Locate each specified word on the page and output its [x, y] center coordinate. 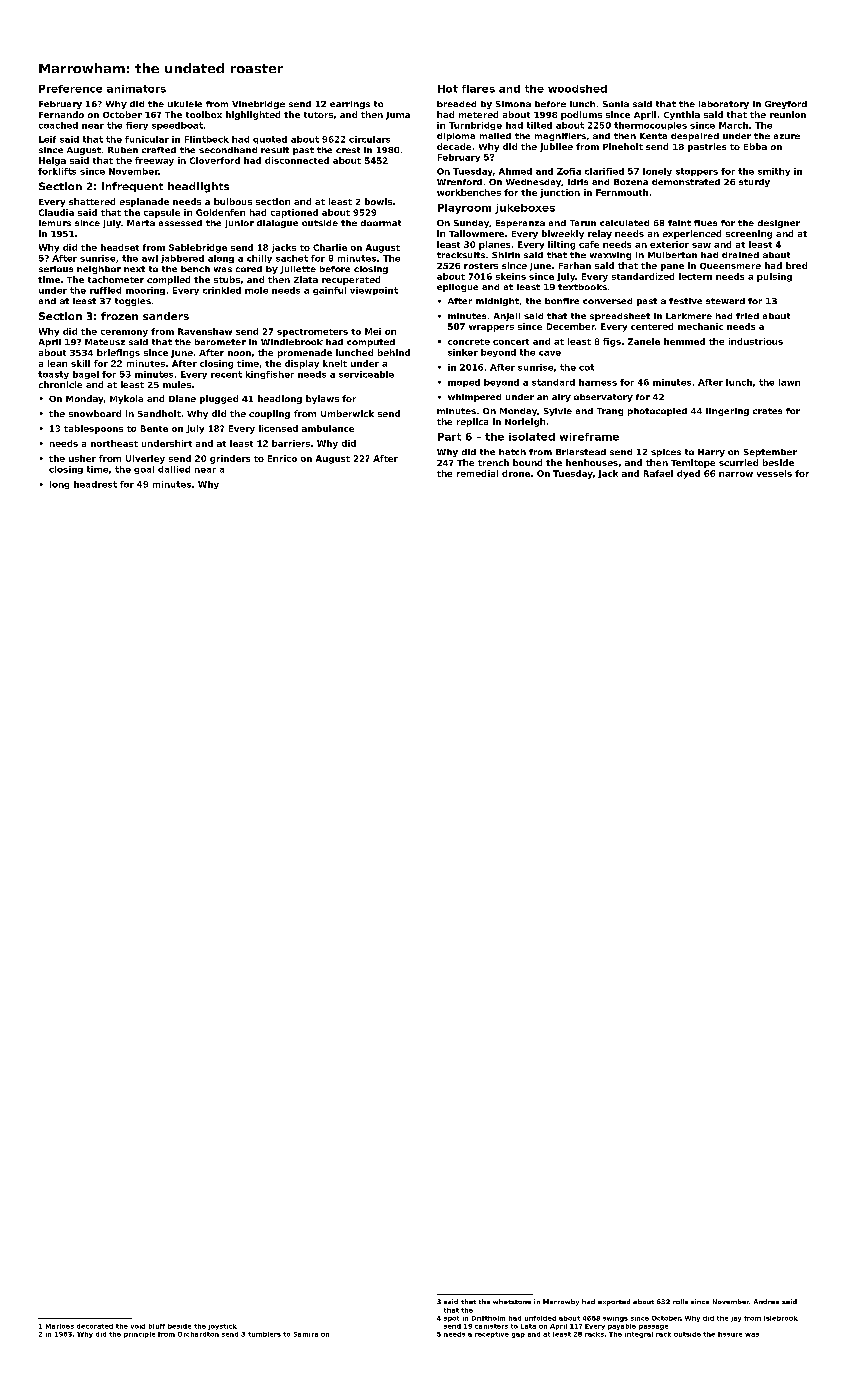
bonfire [562, 301]
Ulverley [145, 459]
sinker [463, 352]
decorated [95, 1326]
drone [516, 473]
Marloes [60, 1326]
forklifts [57, 171]
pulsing [774, 277]
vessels [774, 473]
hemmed [684, 341]
